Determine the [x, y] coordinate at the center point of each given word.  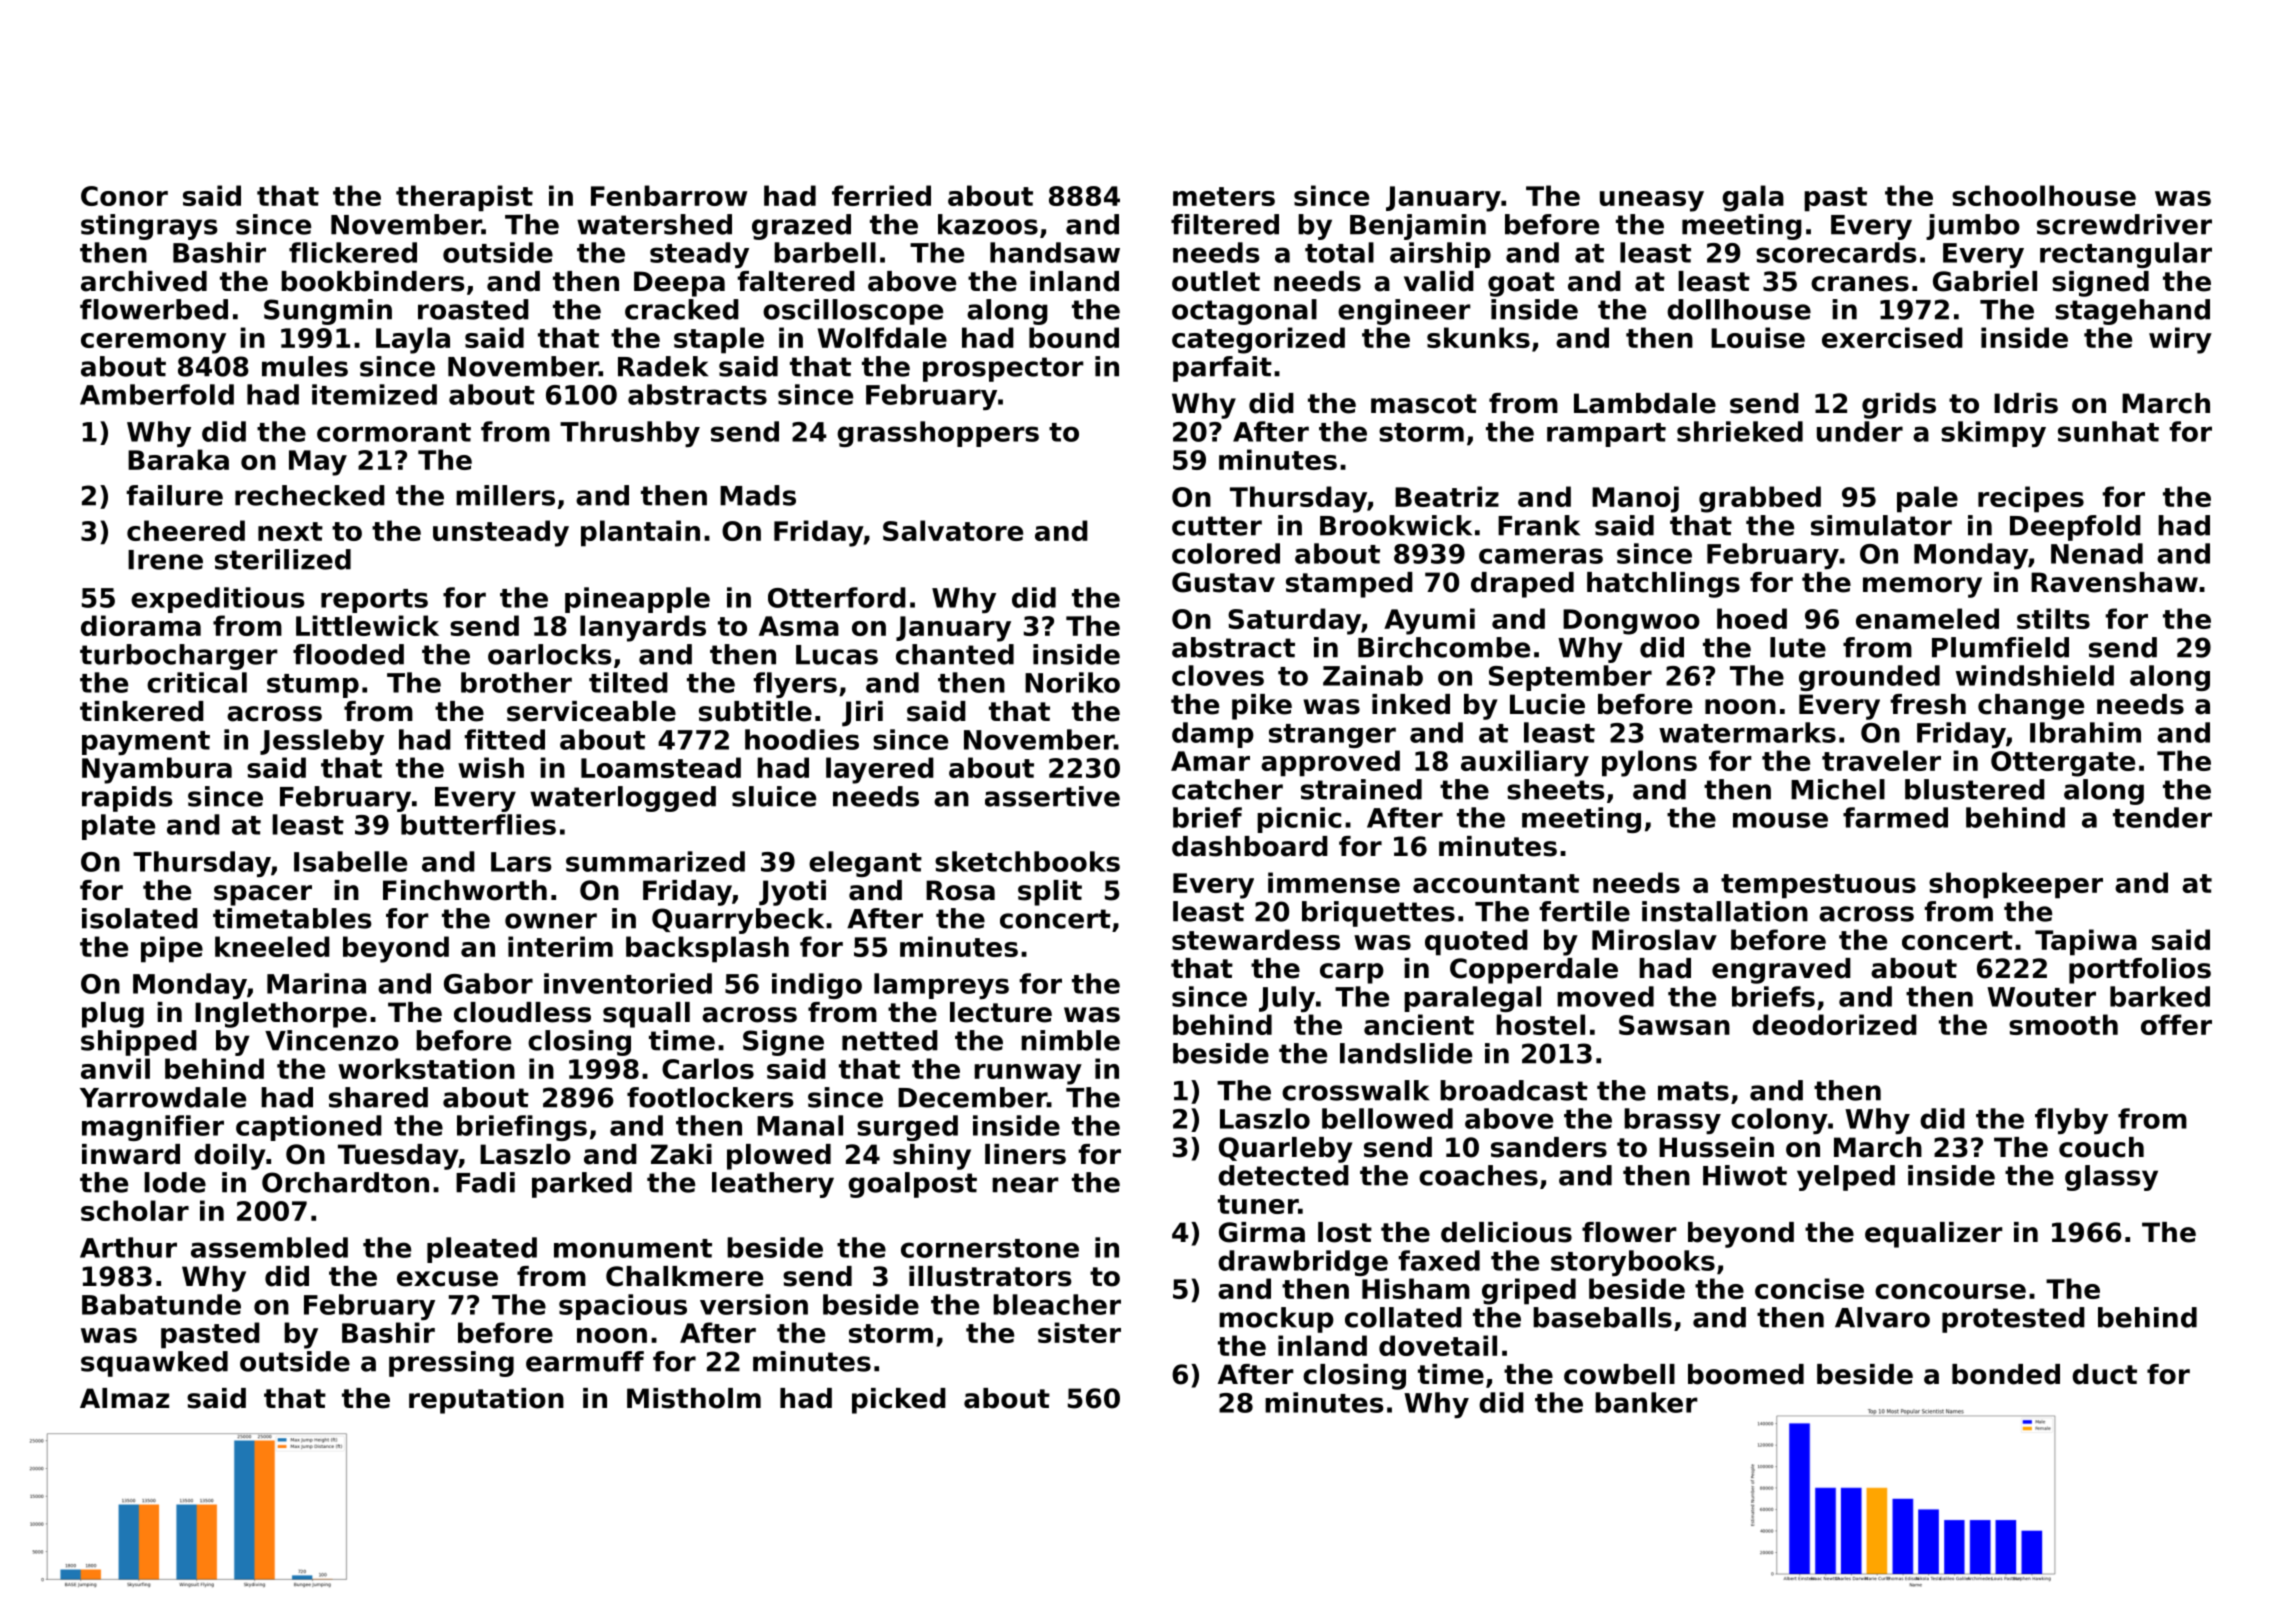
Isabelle [350, 861]
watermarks [1747, 732]
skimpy [1993, 434]
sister [1079, 1332]
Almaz [124, 1398]
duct [2104, 1374]
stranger [1332, 736]
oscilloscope [853, 312]
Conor [124, 196]
